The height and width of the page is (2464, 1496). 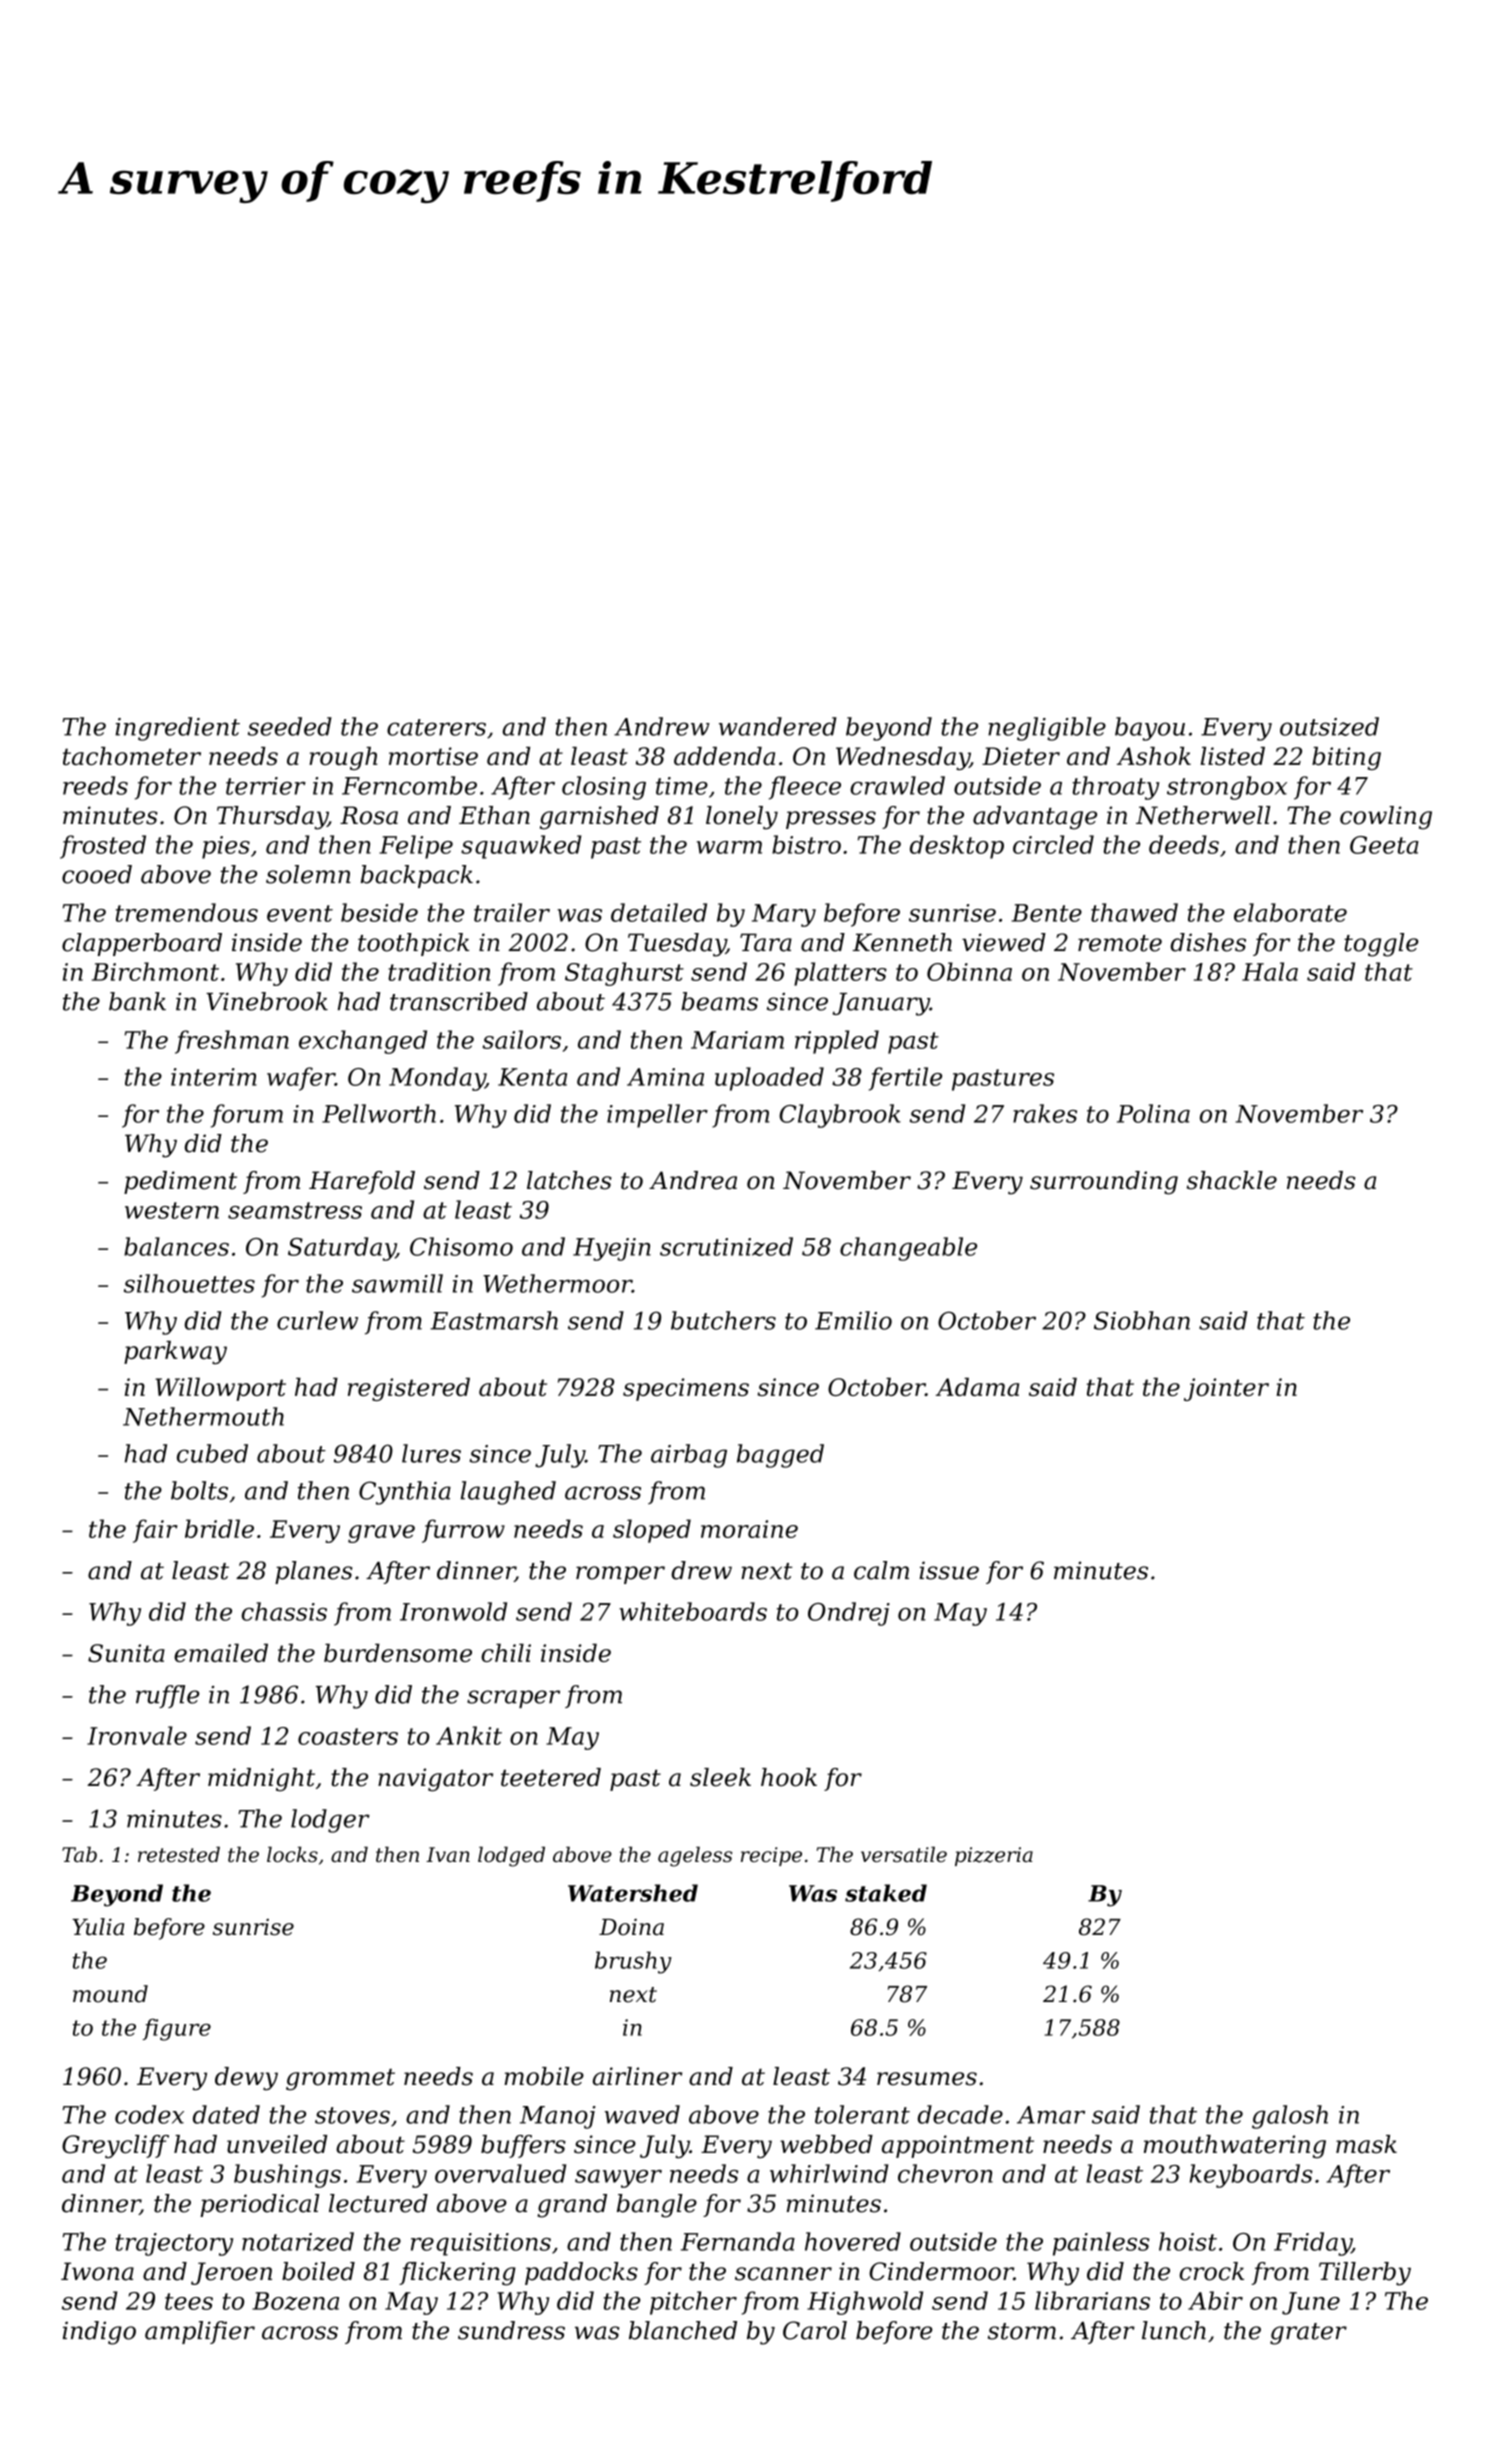 What do you see at coordinates (155, 1531) in the page?
I see `fair` at bounding box center [155, 1531].
